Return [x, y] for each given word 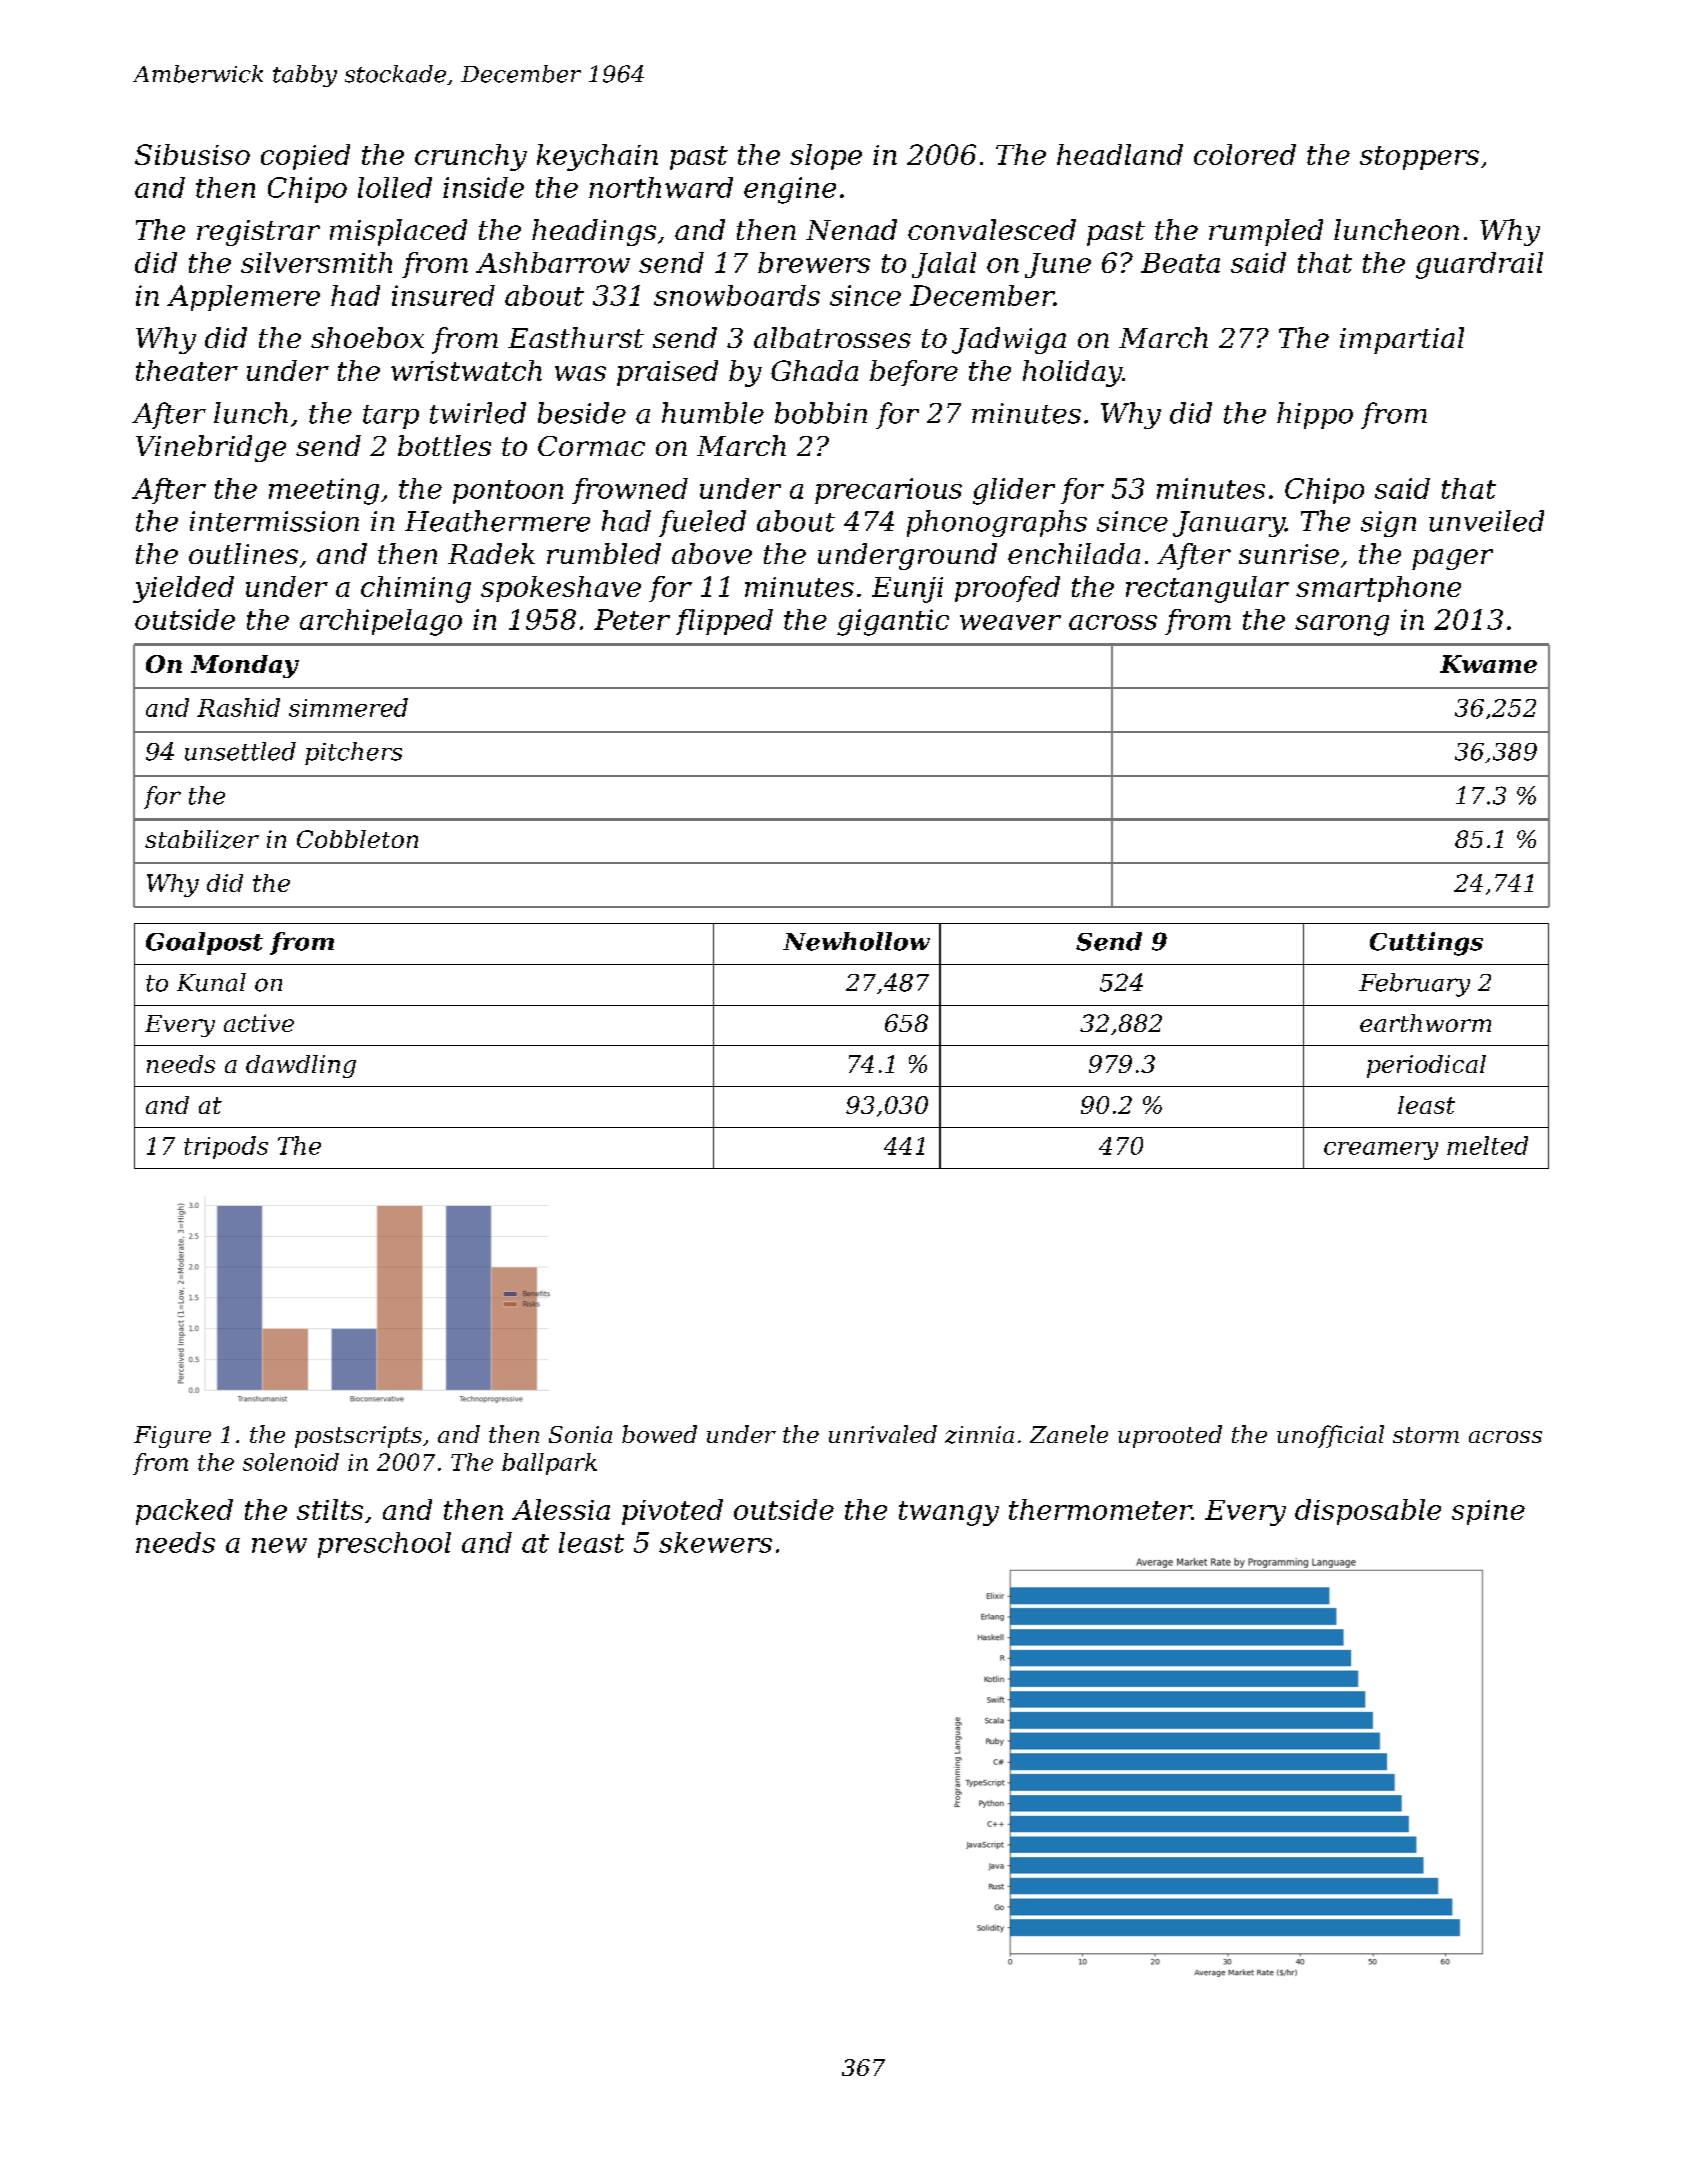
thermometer [1100, 1509]
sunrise [1289, 554]
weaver [1010, 622]
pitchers [353, 753]
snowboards [737, 295]
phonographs [997, 523]
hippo [1315, 415]
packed [184, 1512]
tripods [226, 1147]
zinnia [979, 1435]
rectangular [1207, 589]
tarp [391, 417]
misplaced [398, 232]
